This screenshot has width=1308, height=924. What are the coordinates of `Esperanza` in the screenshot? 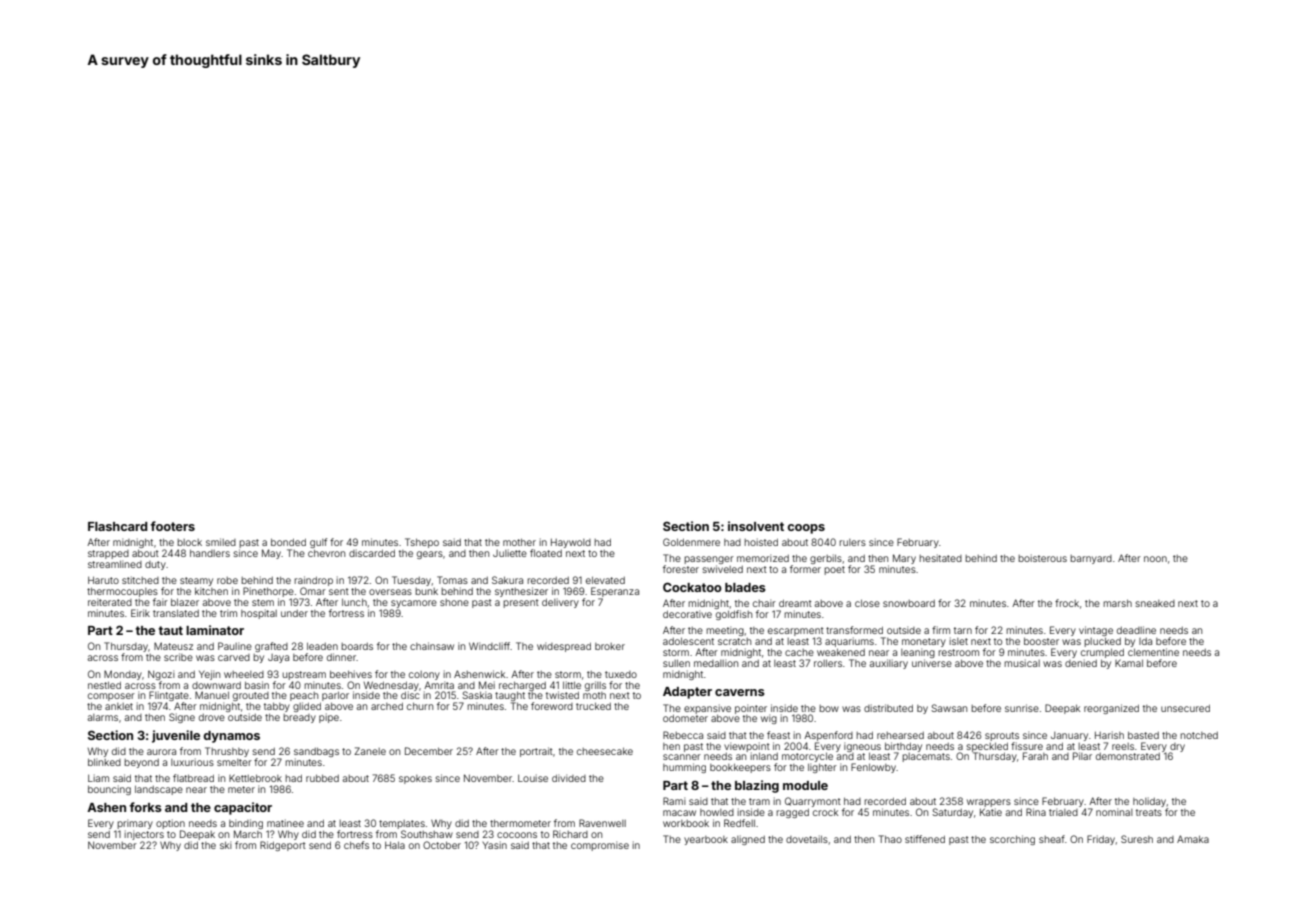 It's located at (615, 592).
